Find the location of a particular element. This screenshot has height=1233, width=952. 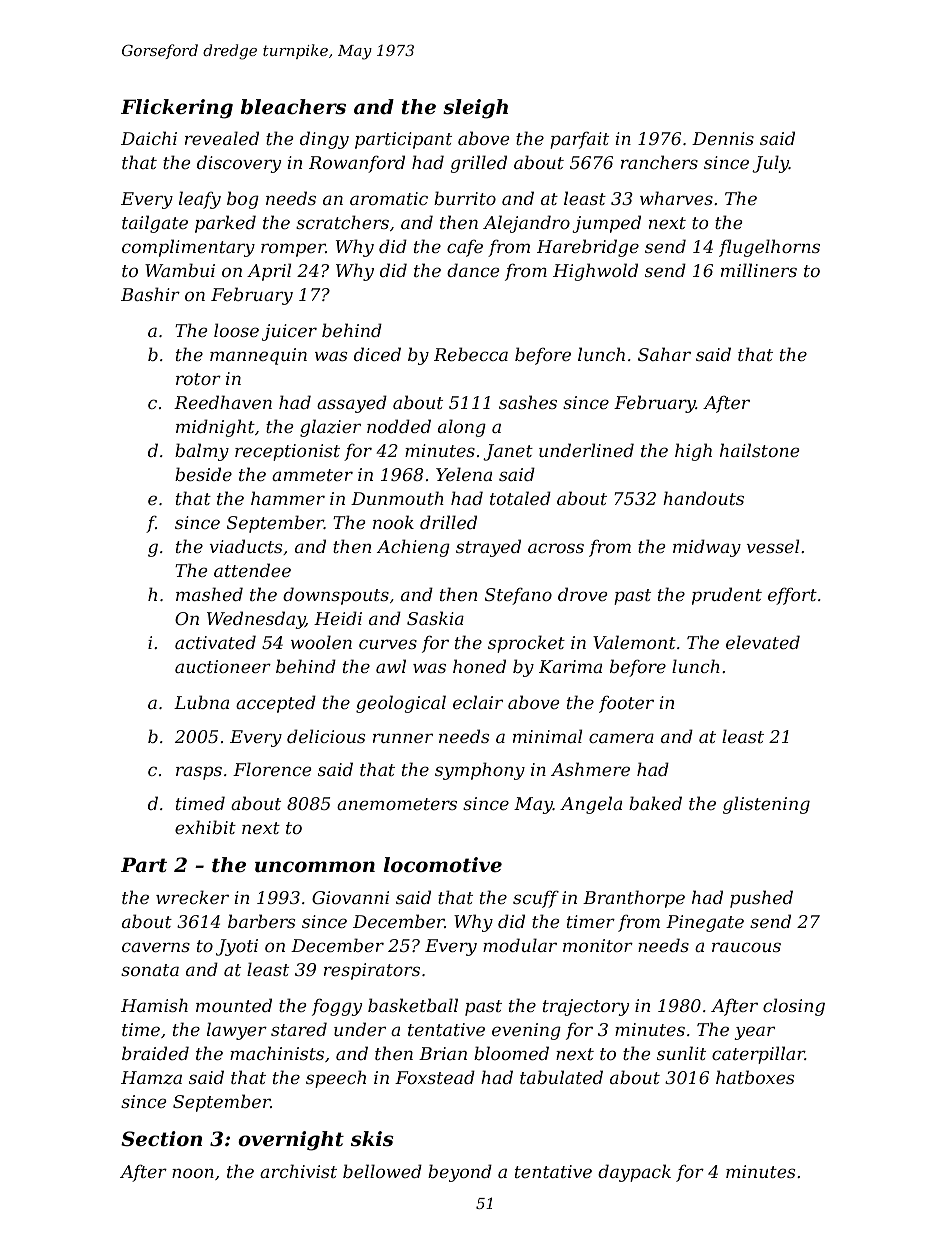

aromatic is located at coordinates (389, 198).
